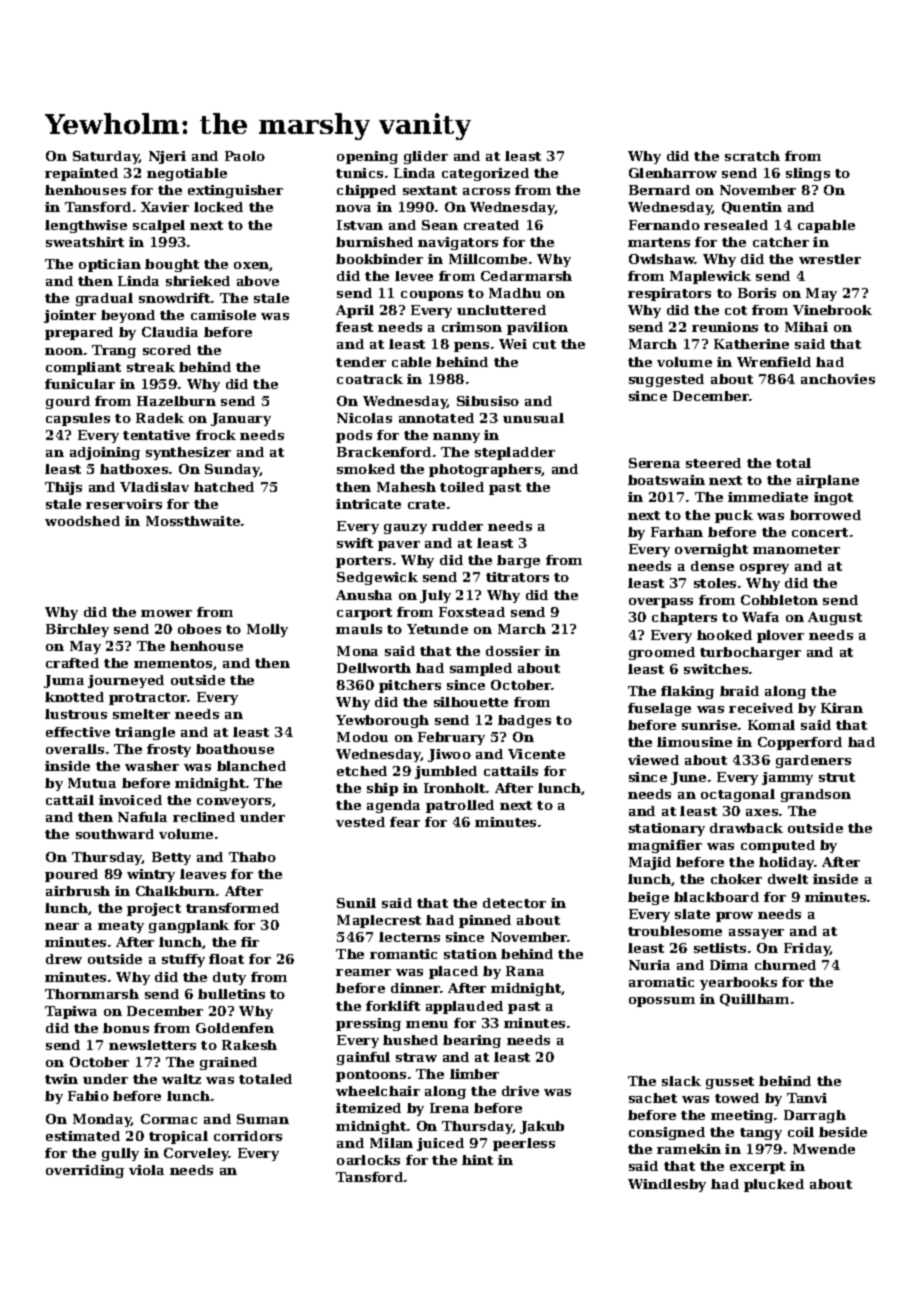 This screenshot has height=1308, width=924. Describe the element at coordinates (752, 156) in the screenshot. I see `scratch` at that location.
